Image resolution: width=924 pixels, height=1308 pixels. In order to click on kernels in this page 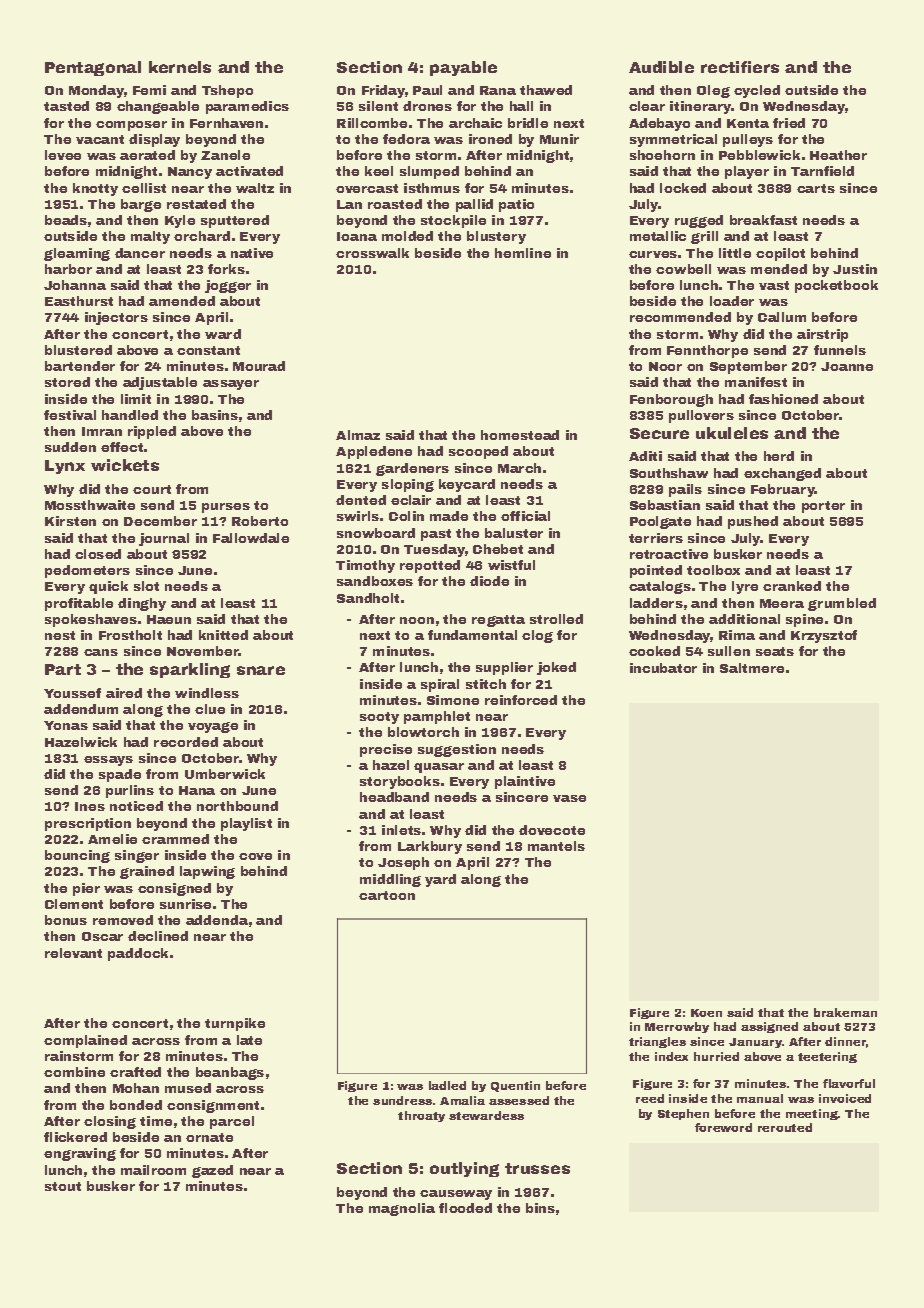, I will do `click(180, 67)`.
